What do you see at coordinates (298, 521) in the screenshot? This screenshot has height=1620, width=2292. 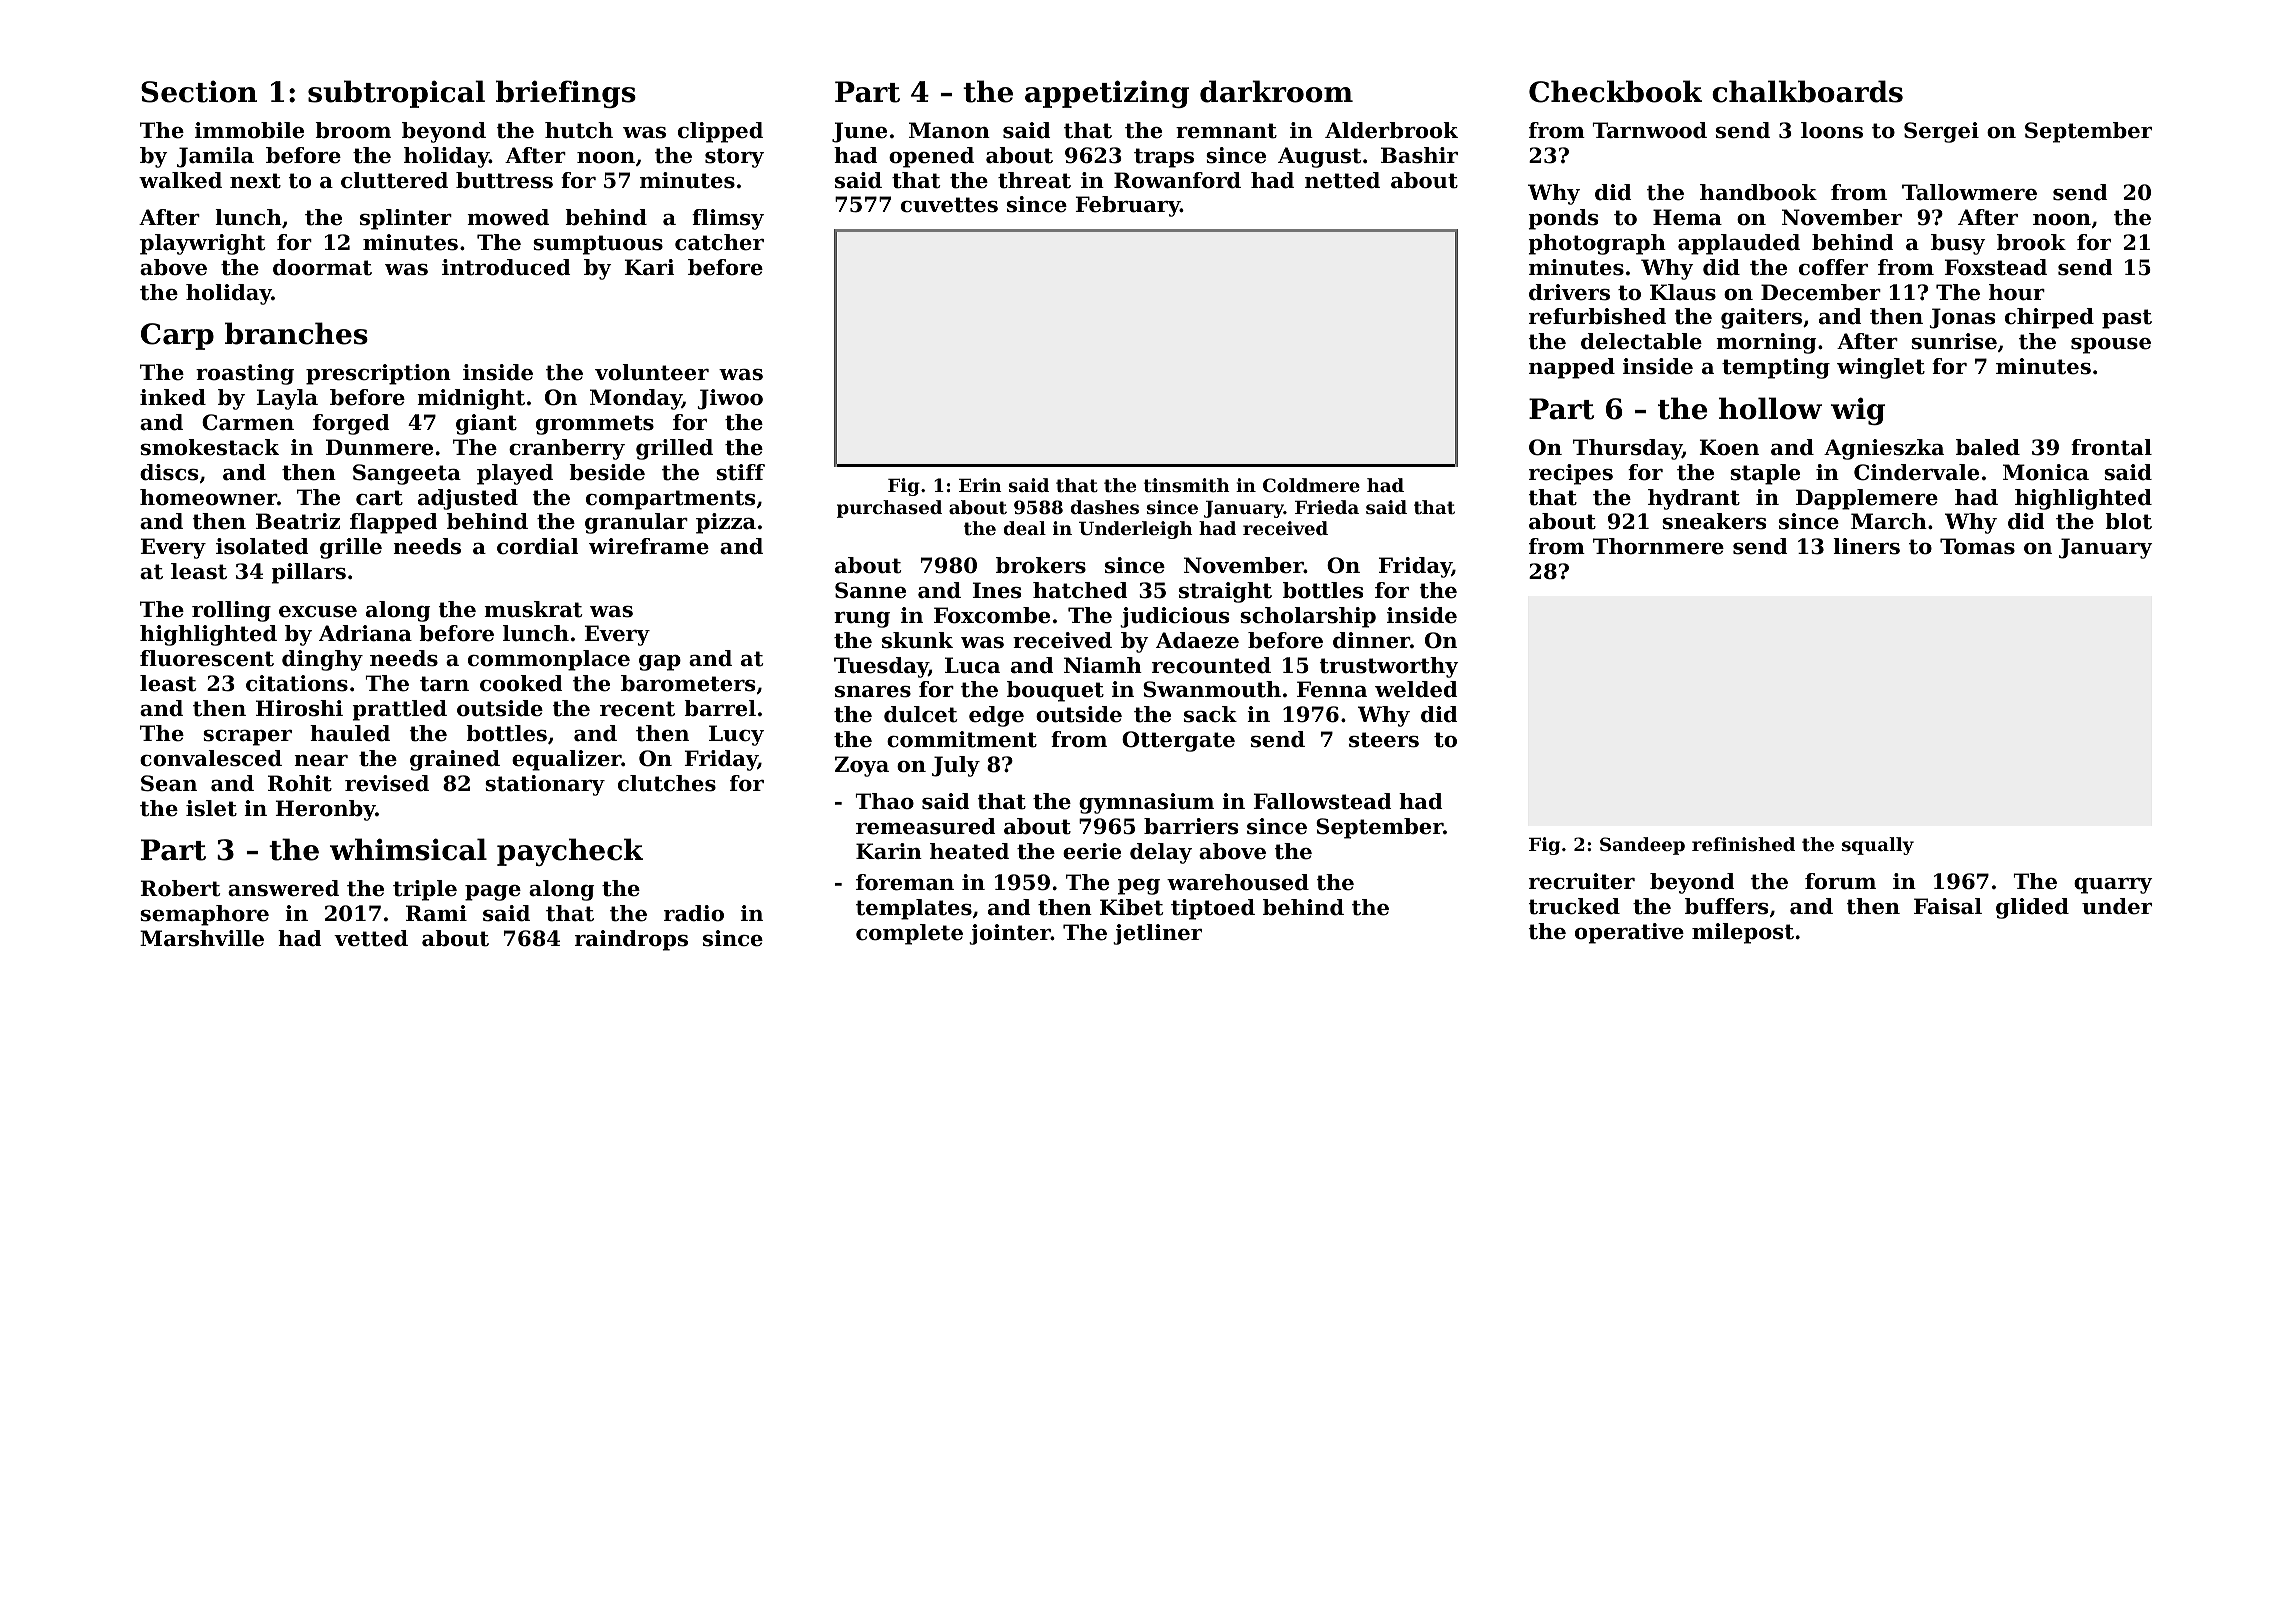 I see `Beatriz` at bounding box center [298, 521].
